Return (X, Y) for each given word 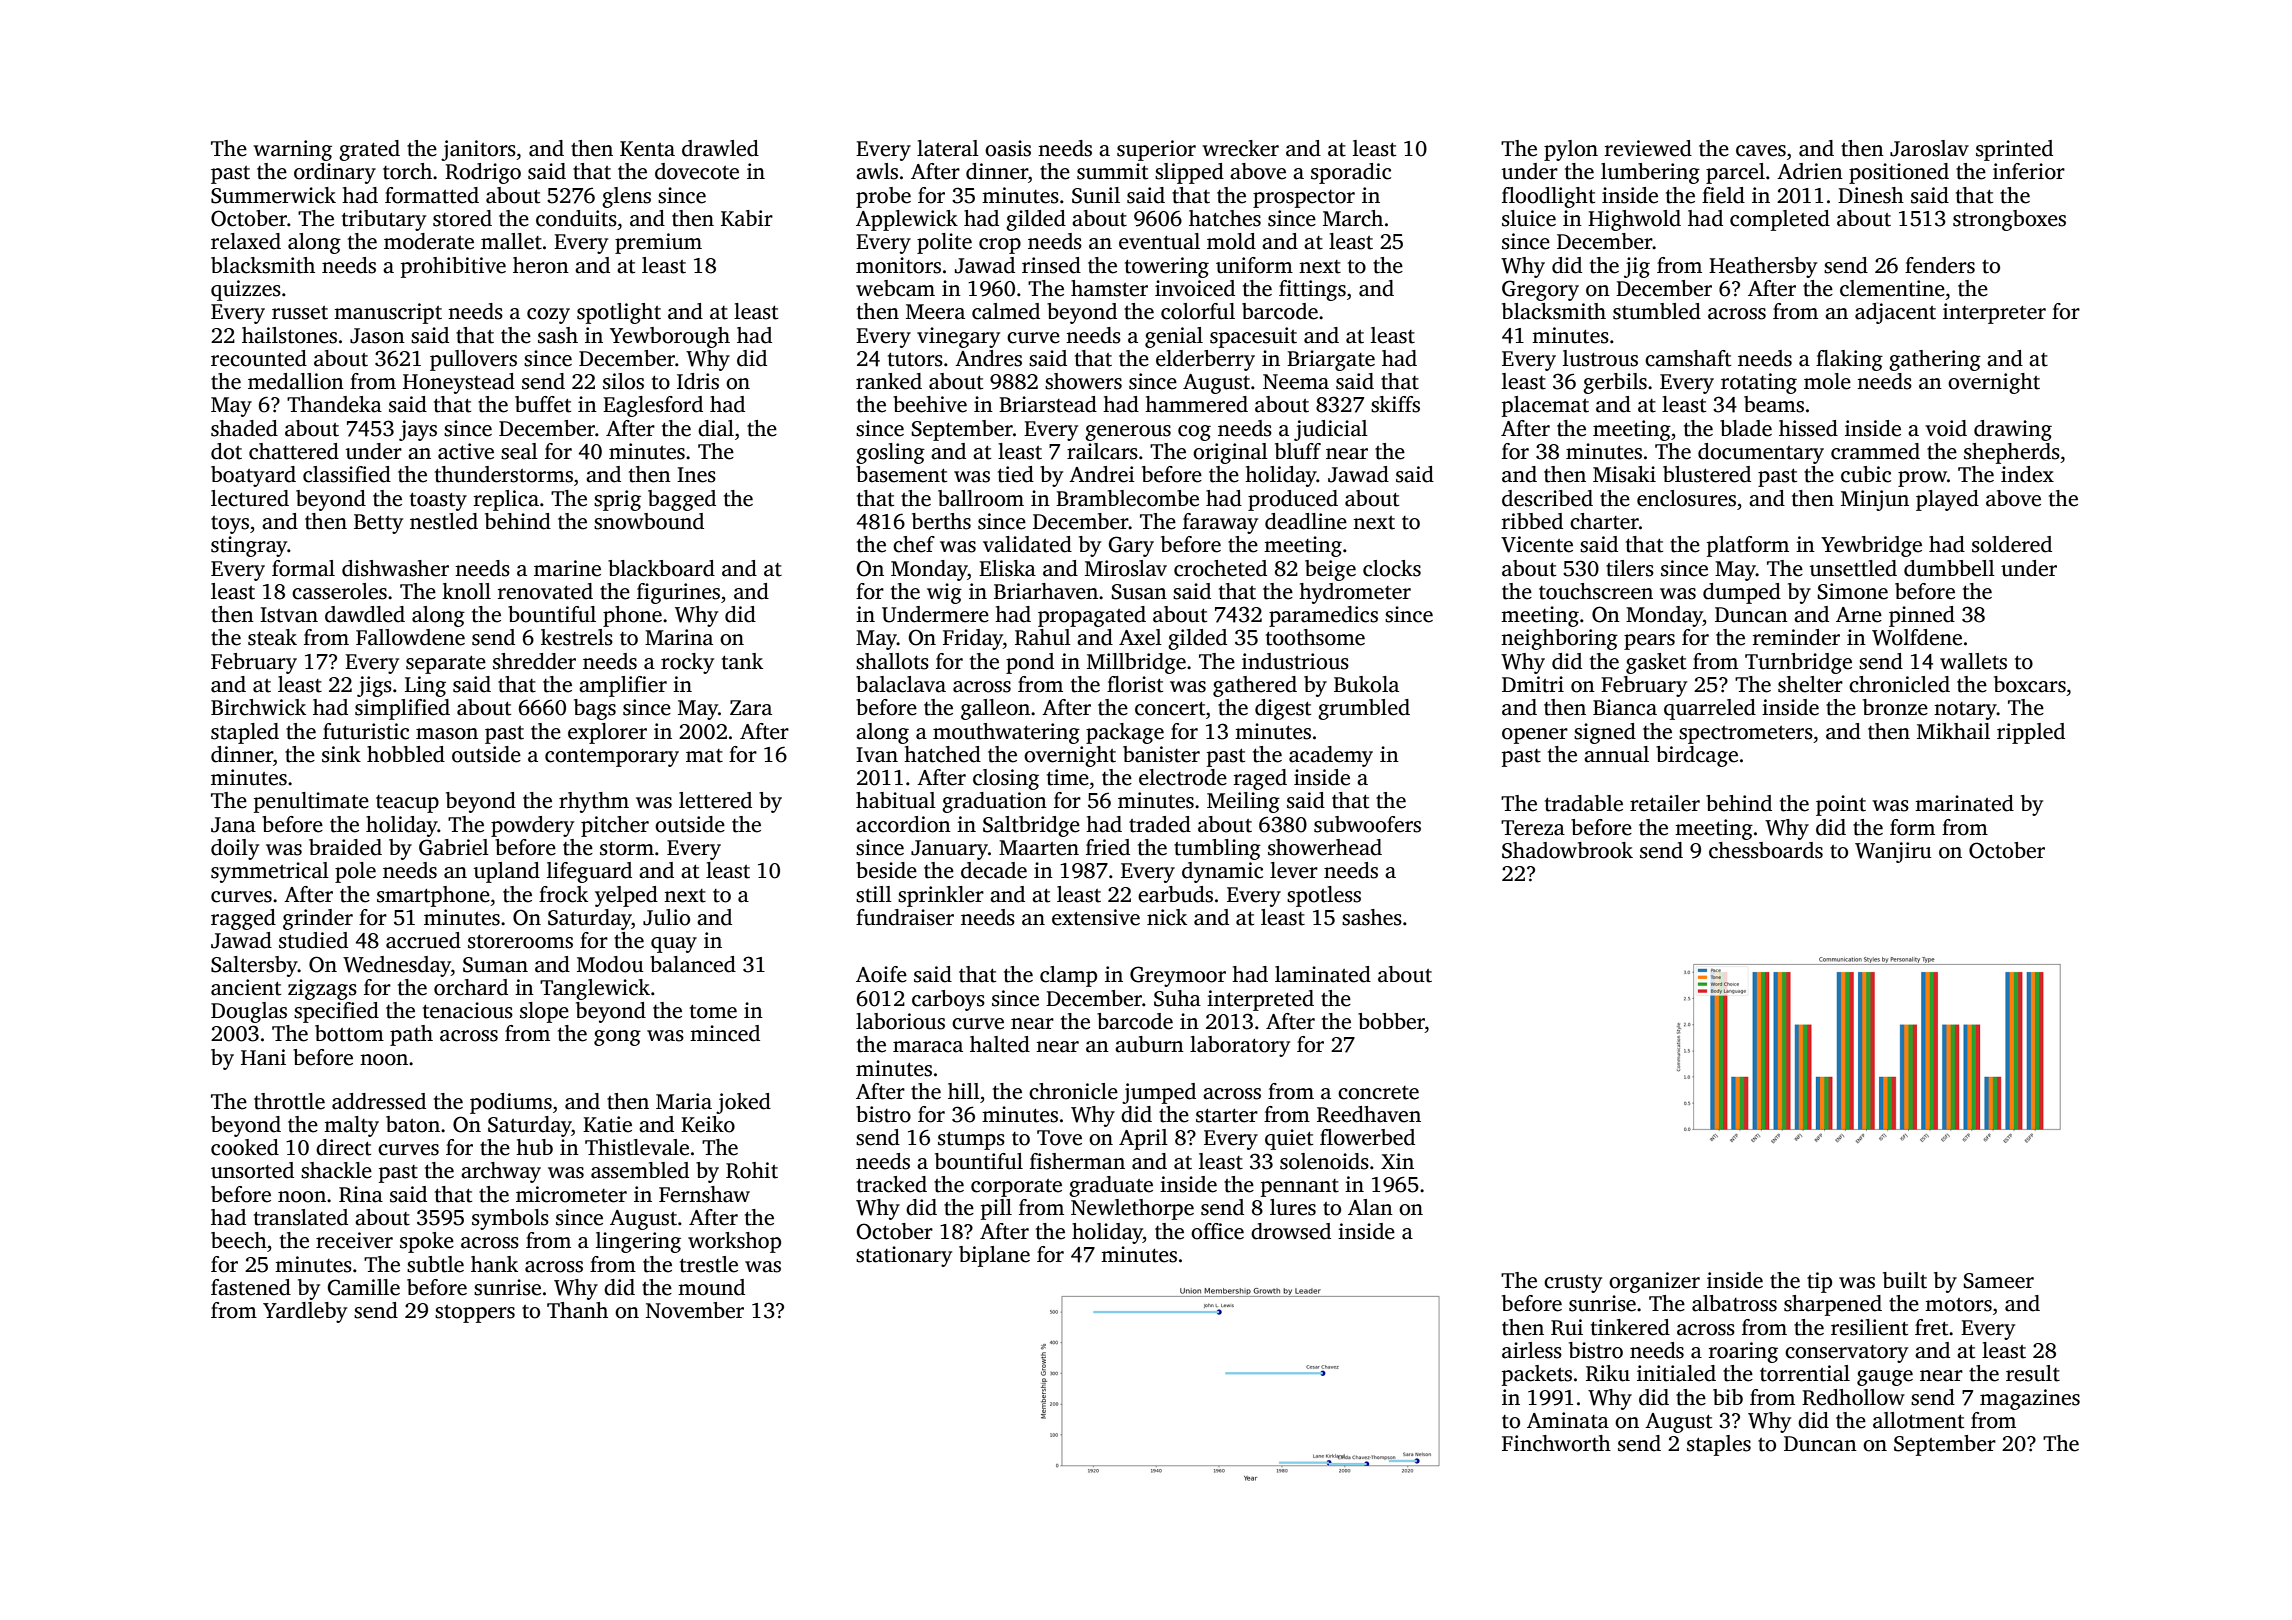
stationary (904, 1256)
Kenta (647, 149)
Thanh (577, 1310)
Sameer (1998, 1281)
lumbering (1650, 173)
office (1217, 1231)
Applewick (907, 220)
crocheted (1220, 568)
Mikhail (1953, 731)
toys (230, 525)
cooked (245, 1147)
